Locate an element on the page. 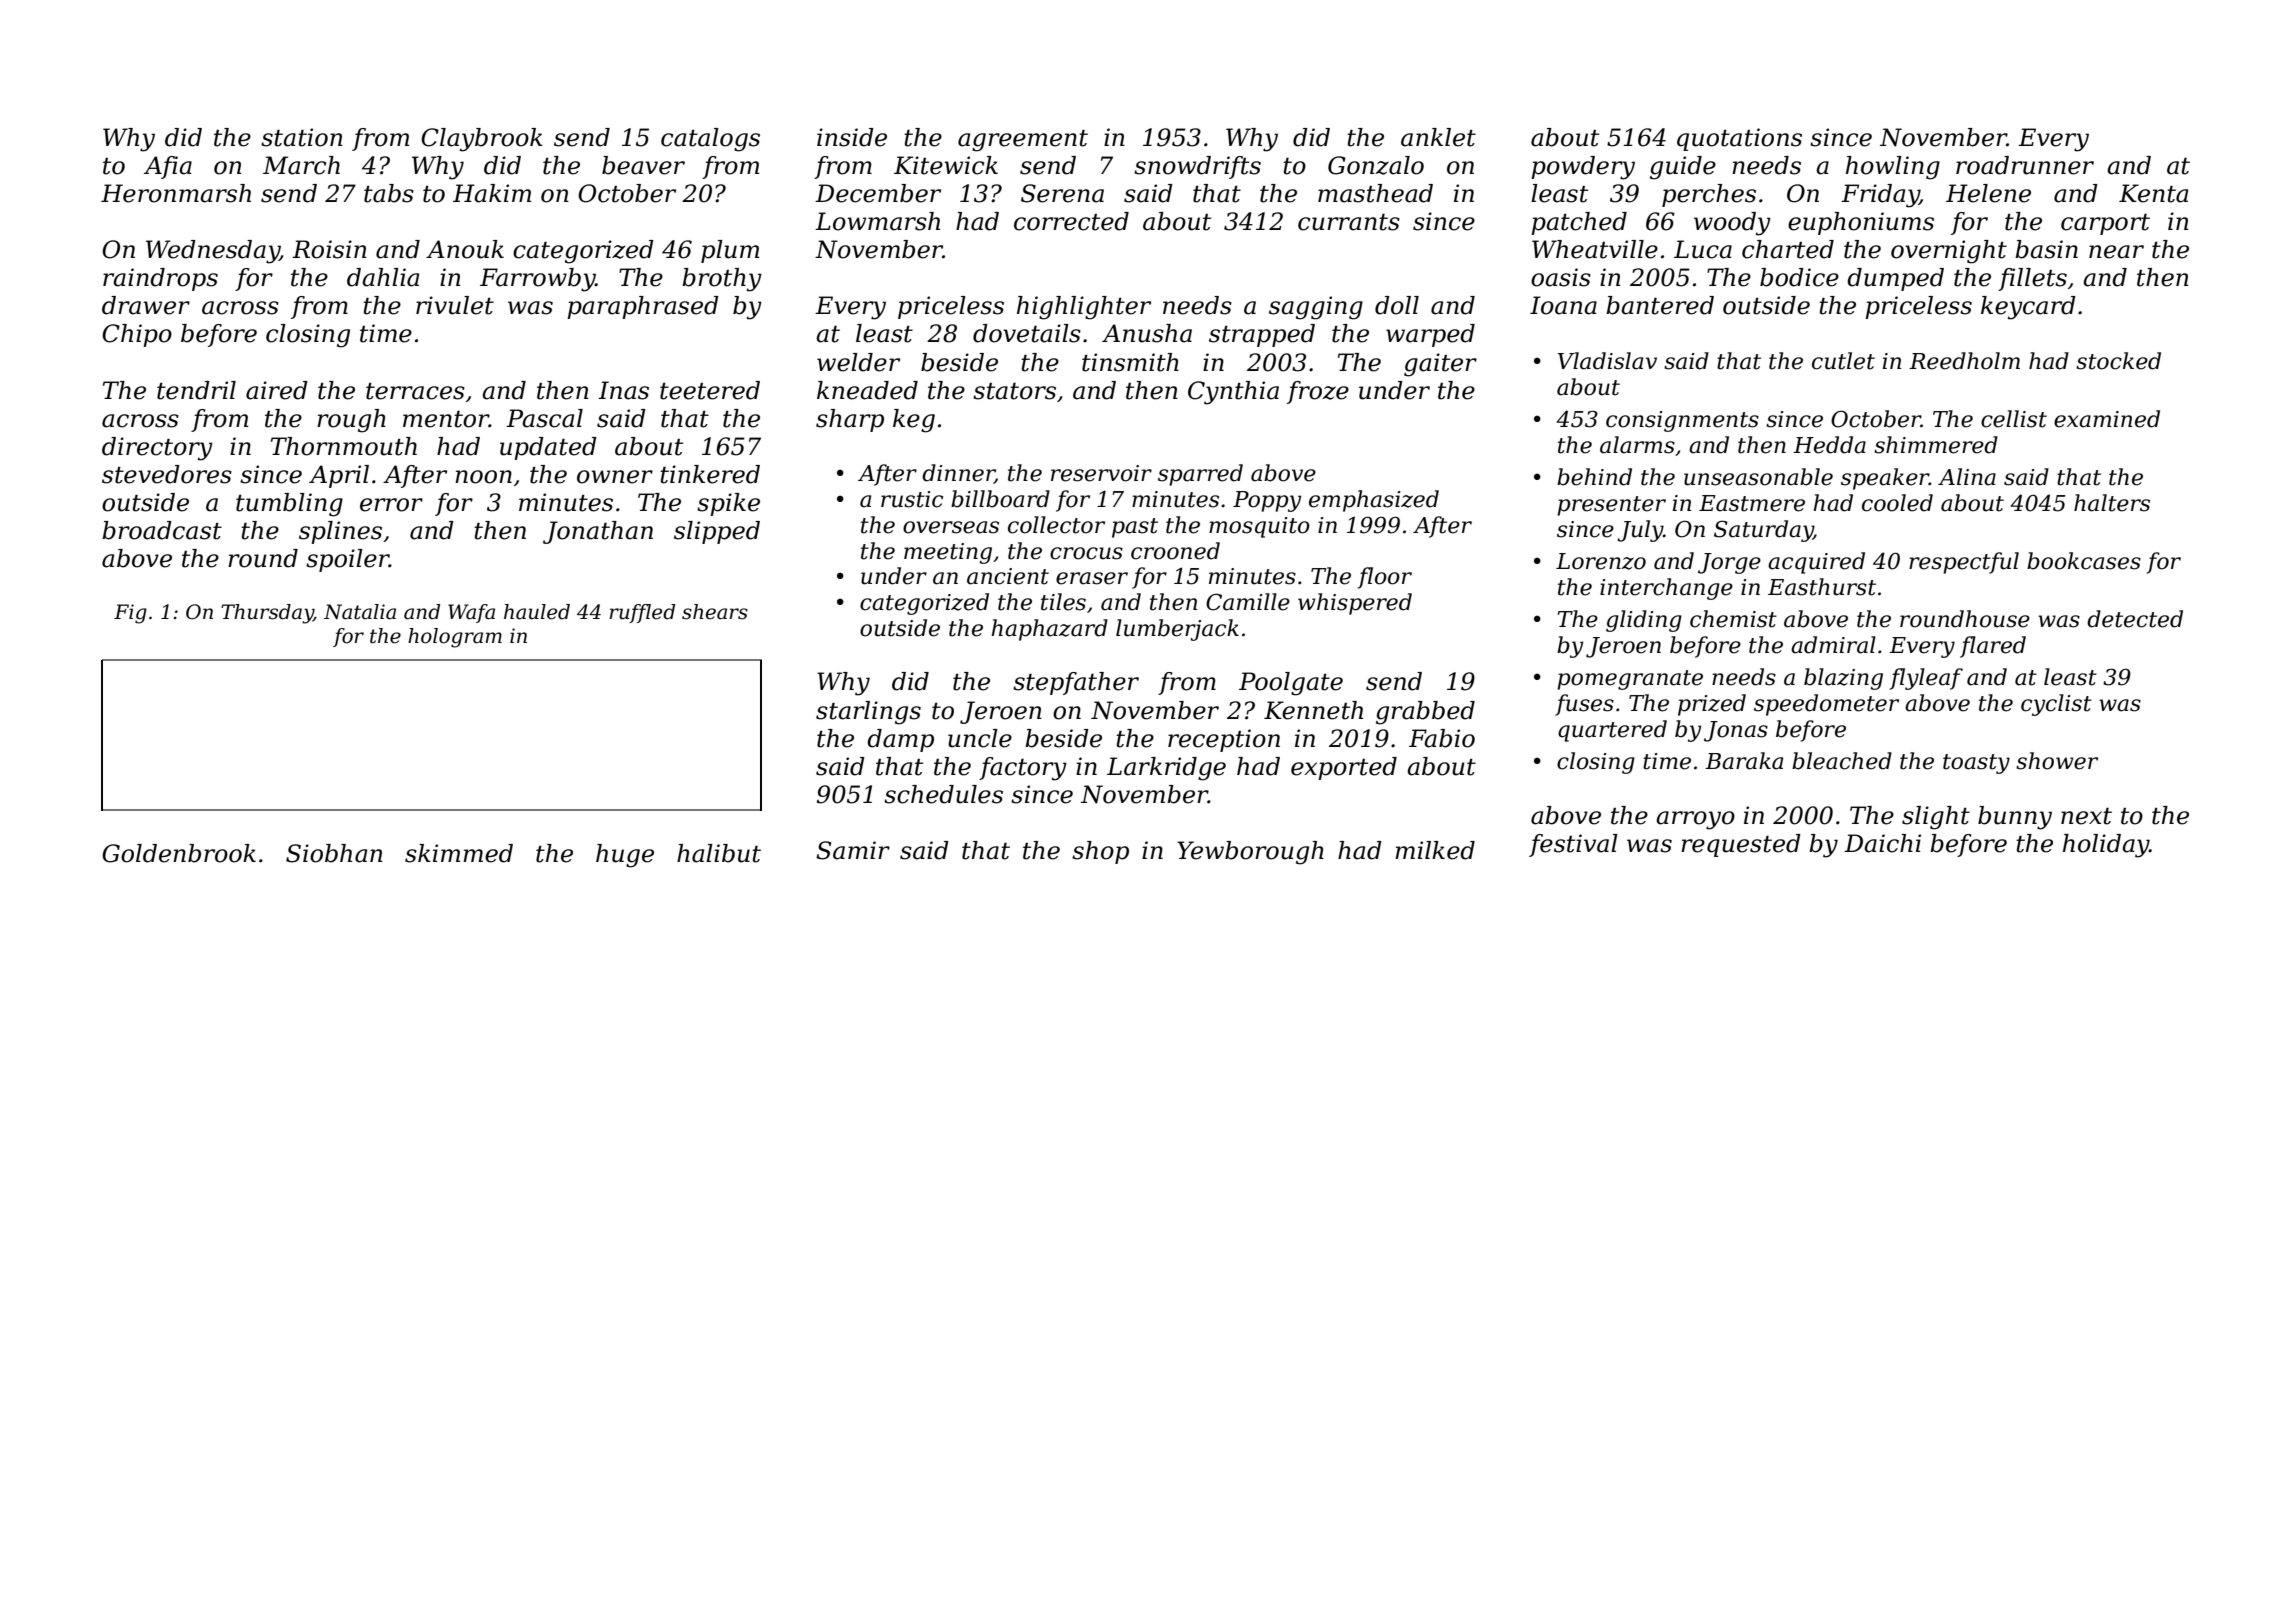  Daichi is located at coordinates (1882, 843).
